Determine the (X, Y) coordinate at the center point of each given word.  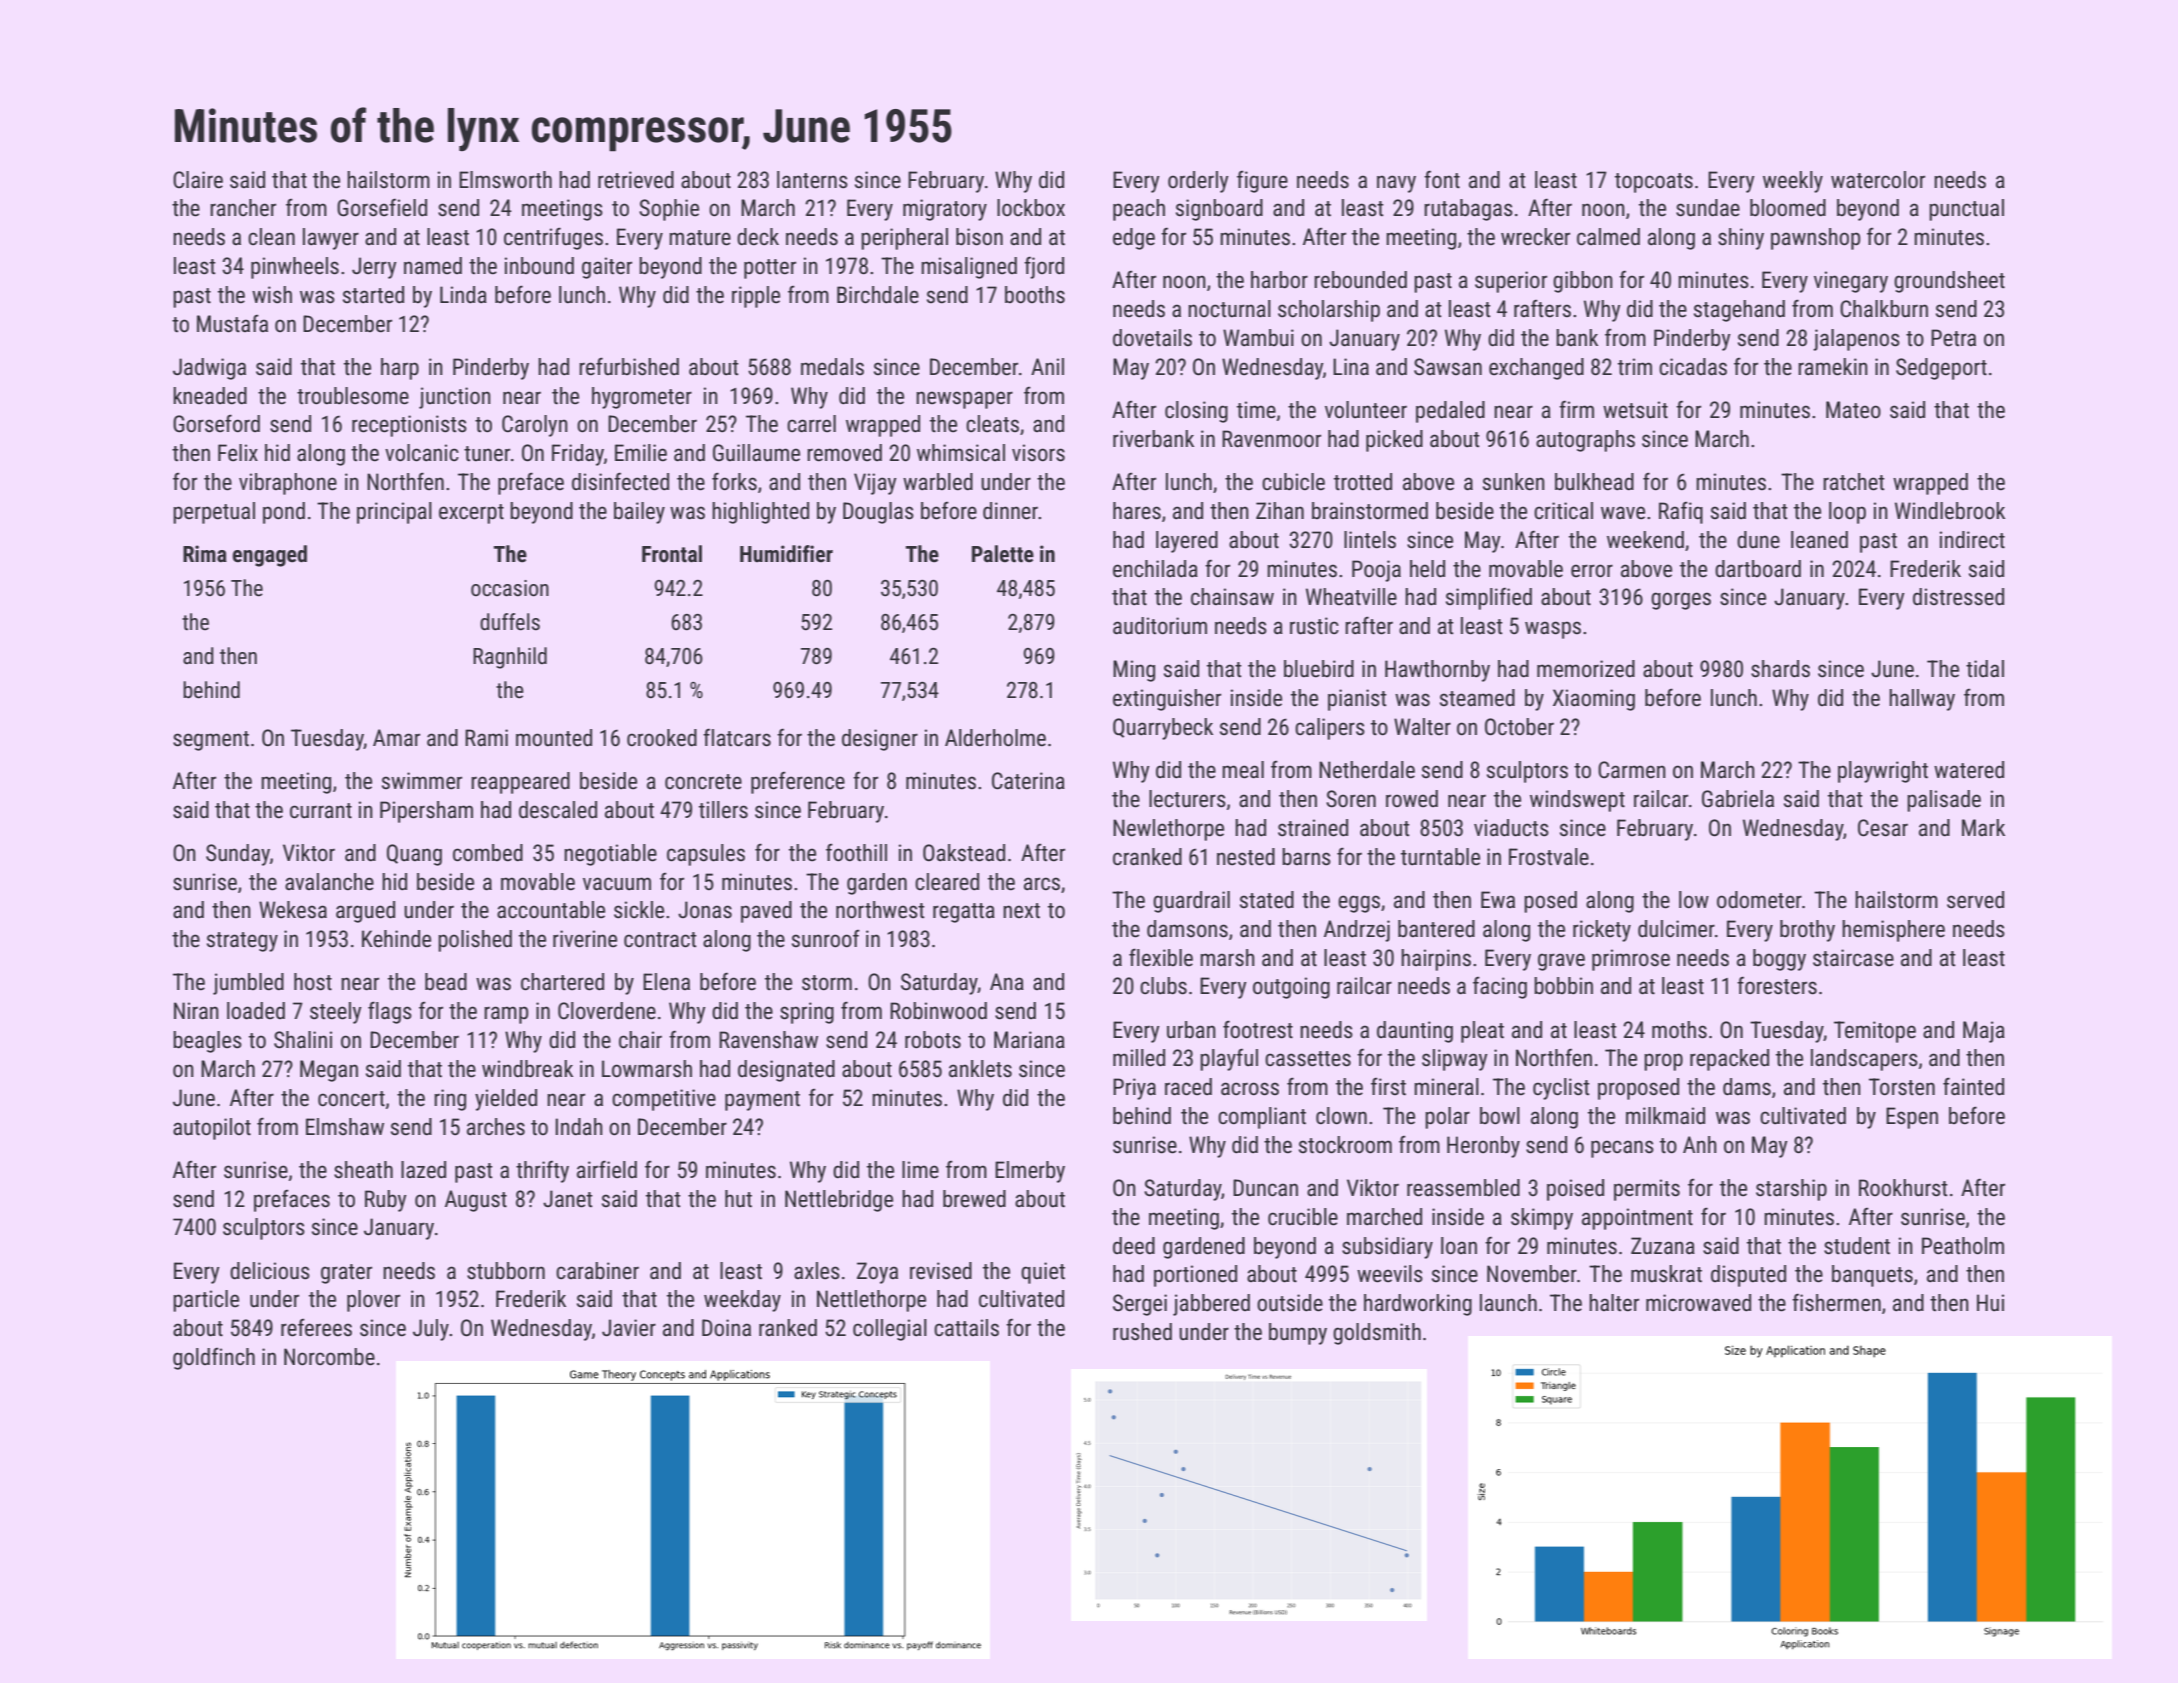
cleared (947, 882)
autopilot (212, 1129)
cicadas (1693, 367)
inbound (539, 266)
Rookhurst (1903, 1188)
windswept (1577, 801)
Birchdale (878, 295)
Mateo (1853, 410)
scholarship (1329, 311)
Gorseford (216, 423)
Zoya (877, 1273)
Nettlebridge (839, 1201)
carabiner (597, 1271)
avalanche (329, 882)
